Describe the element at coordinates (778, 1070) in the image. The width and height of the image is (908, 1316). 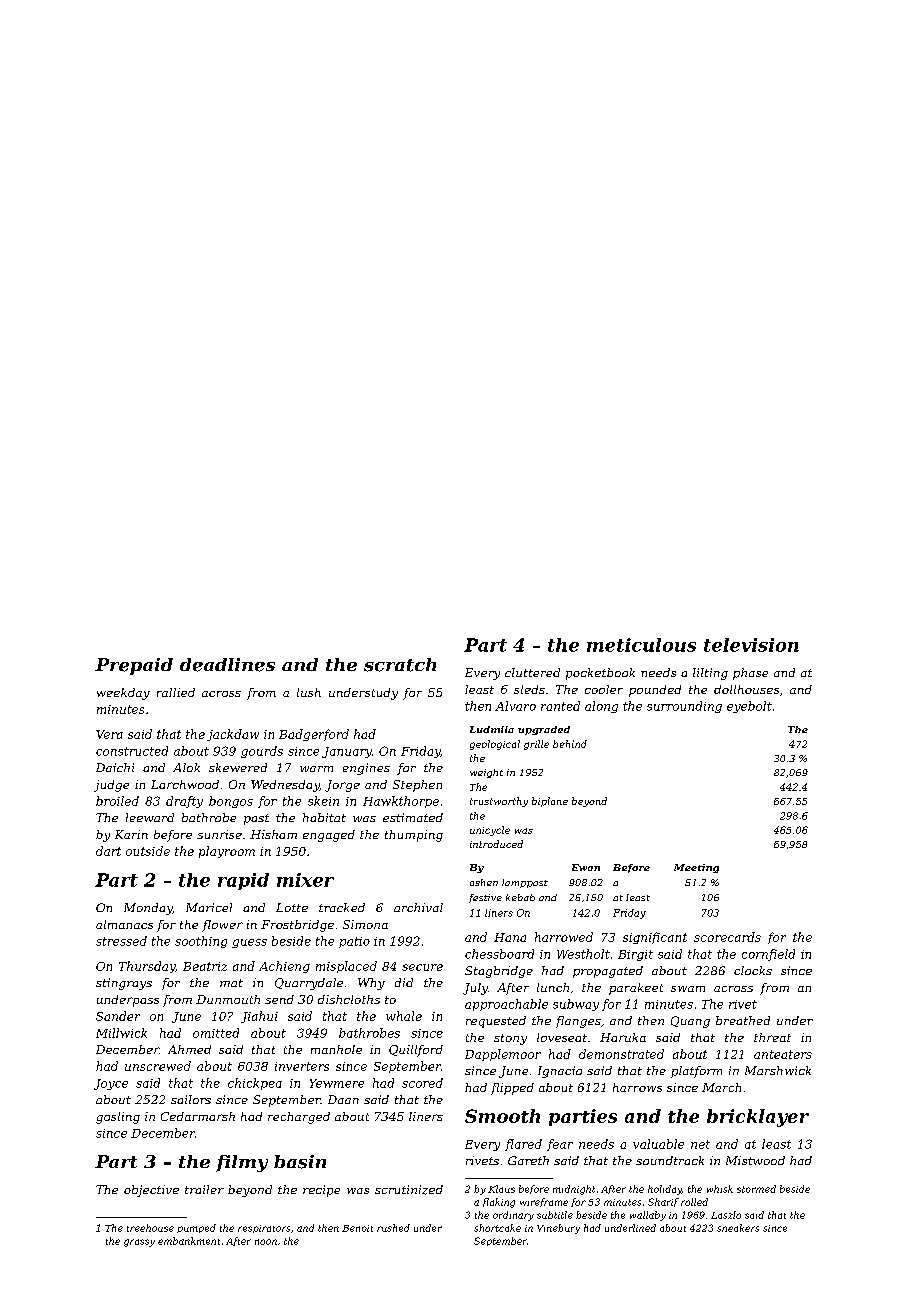
I see `Marshwick` at that location.
